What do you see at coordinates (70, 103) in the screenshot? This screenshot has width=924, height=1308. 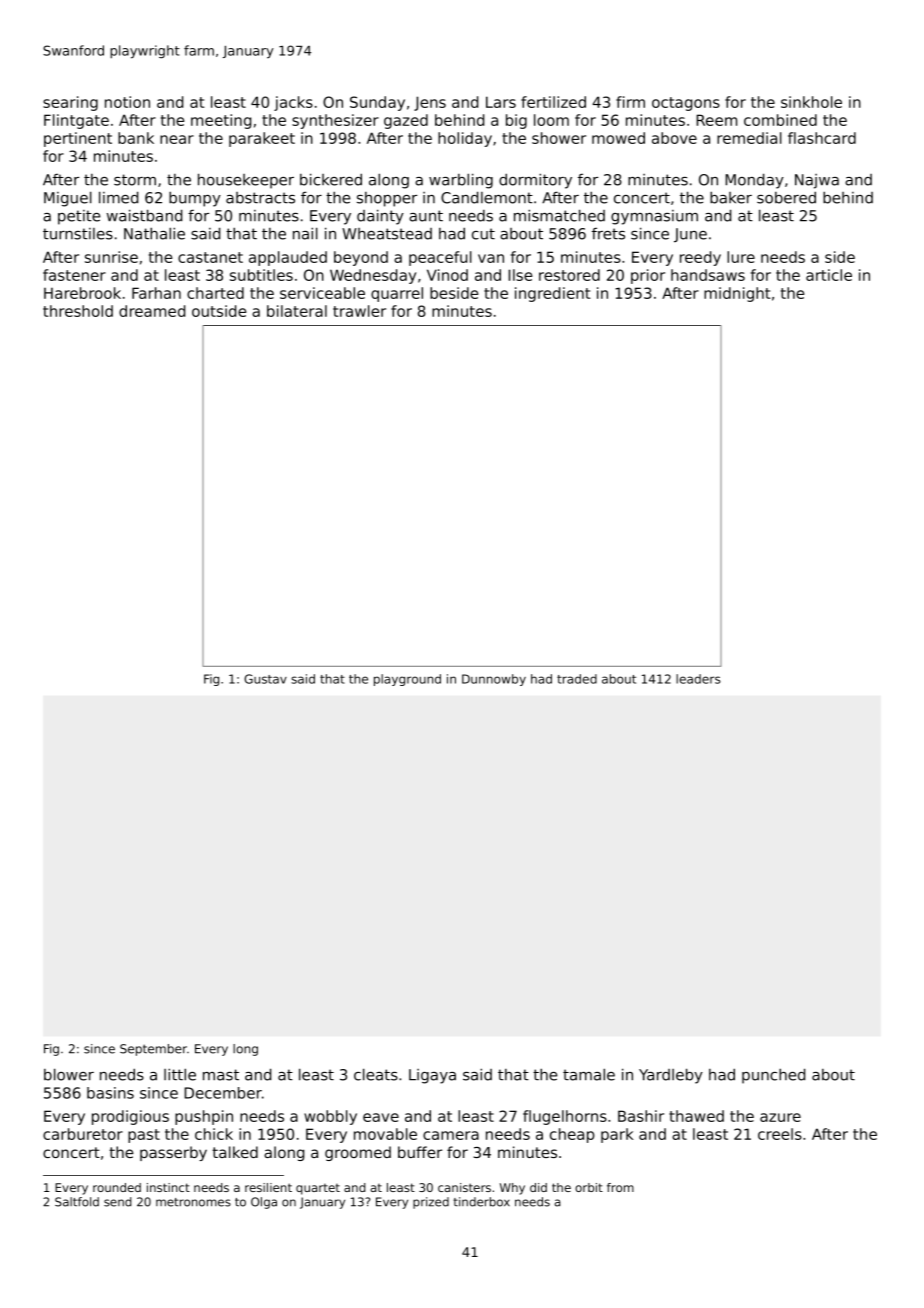 I see `searing` at bounding box center [70, 103].
